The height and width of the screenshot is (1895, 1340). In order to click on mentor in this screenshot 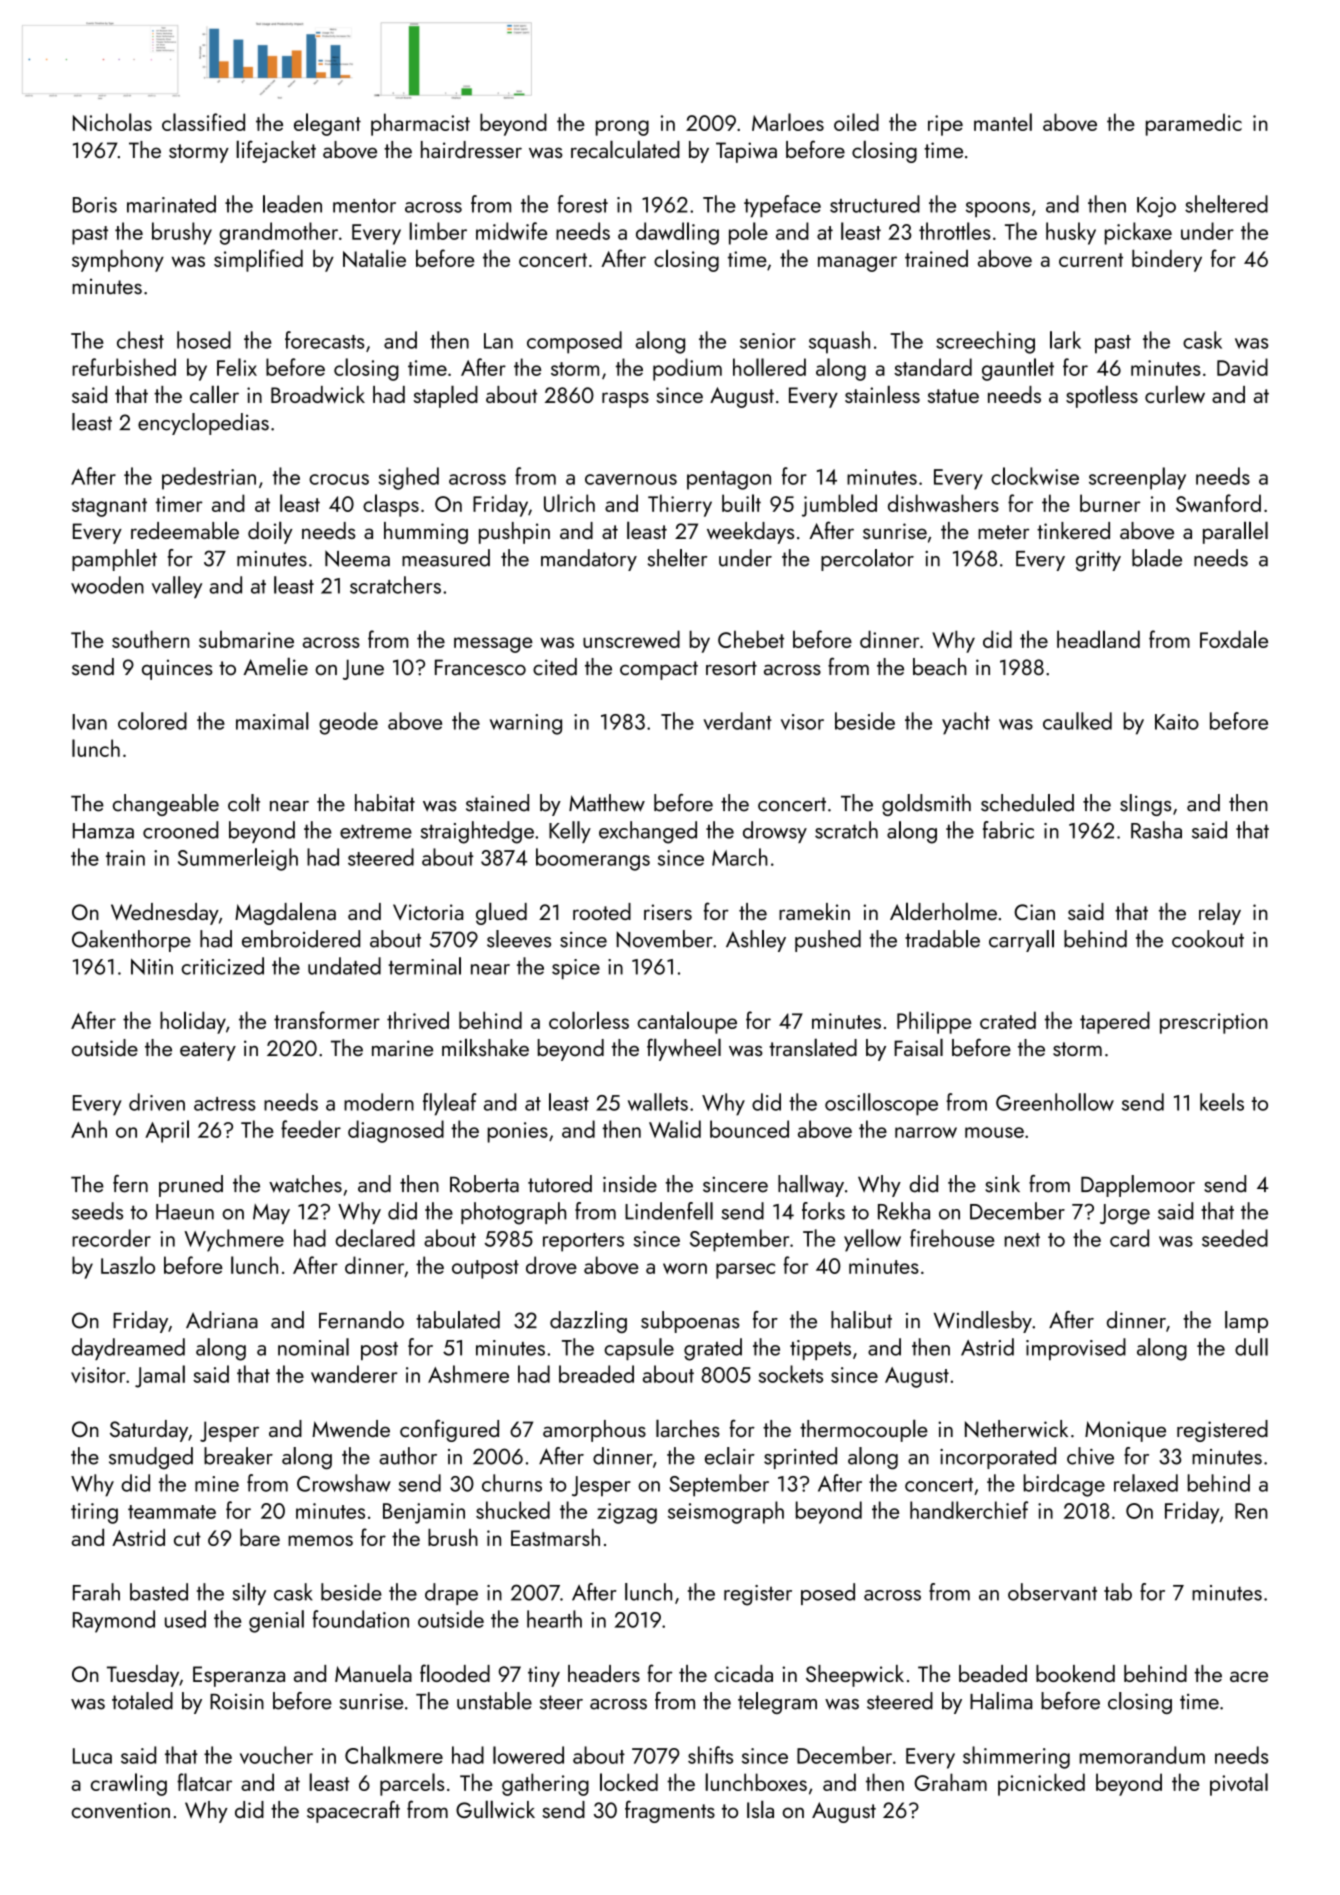, I will do `click(364, 206)`.
